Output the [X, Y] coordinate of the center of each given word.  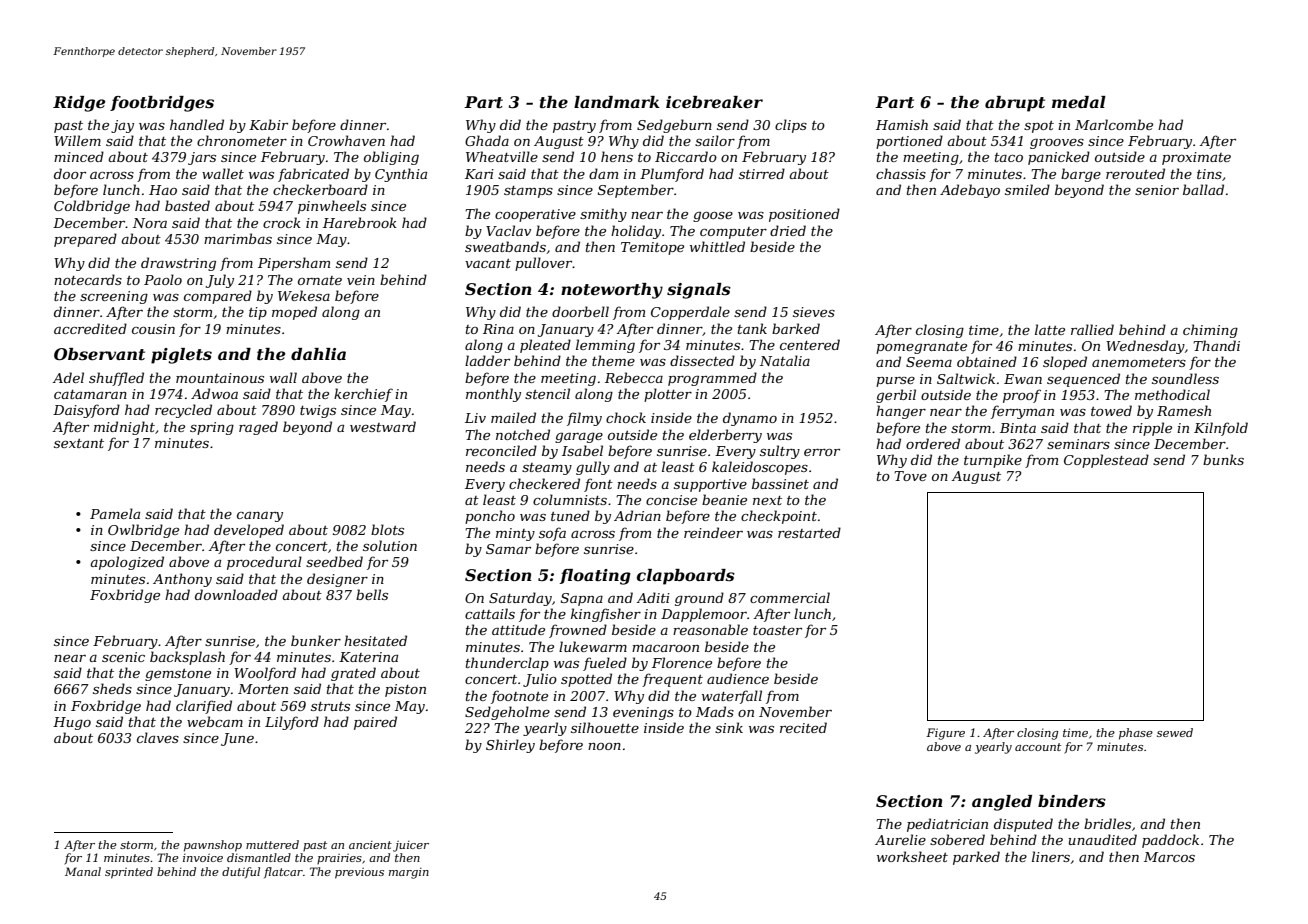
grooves [1057, 144]
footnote [519, 697]
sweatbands [505, 246]
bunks [1223, 459]
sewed [1175, 732]
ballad [1203, 189]
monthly [493, 395]
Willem [77, 140]
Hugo [72, 723]
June [237, 739]
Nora [150, 223]
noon [604, 746]
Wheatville [502, 156]
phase [1136, 734]
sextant [79, 443]
